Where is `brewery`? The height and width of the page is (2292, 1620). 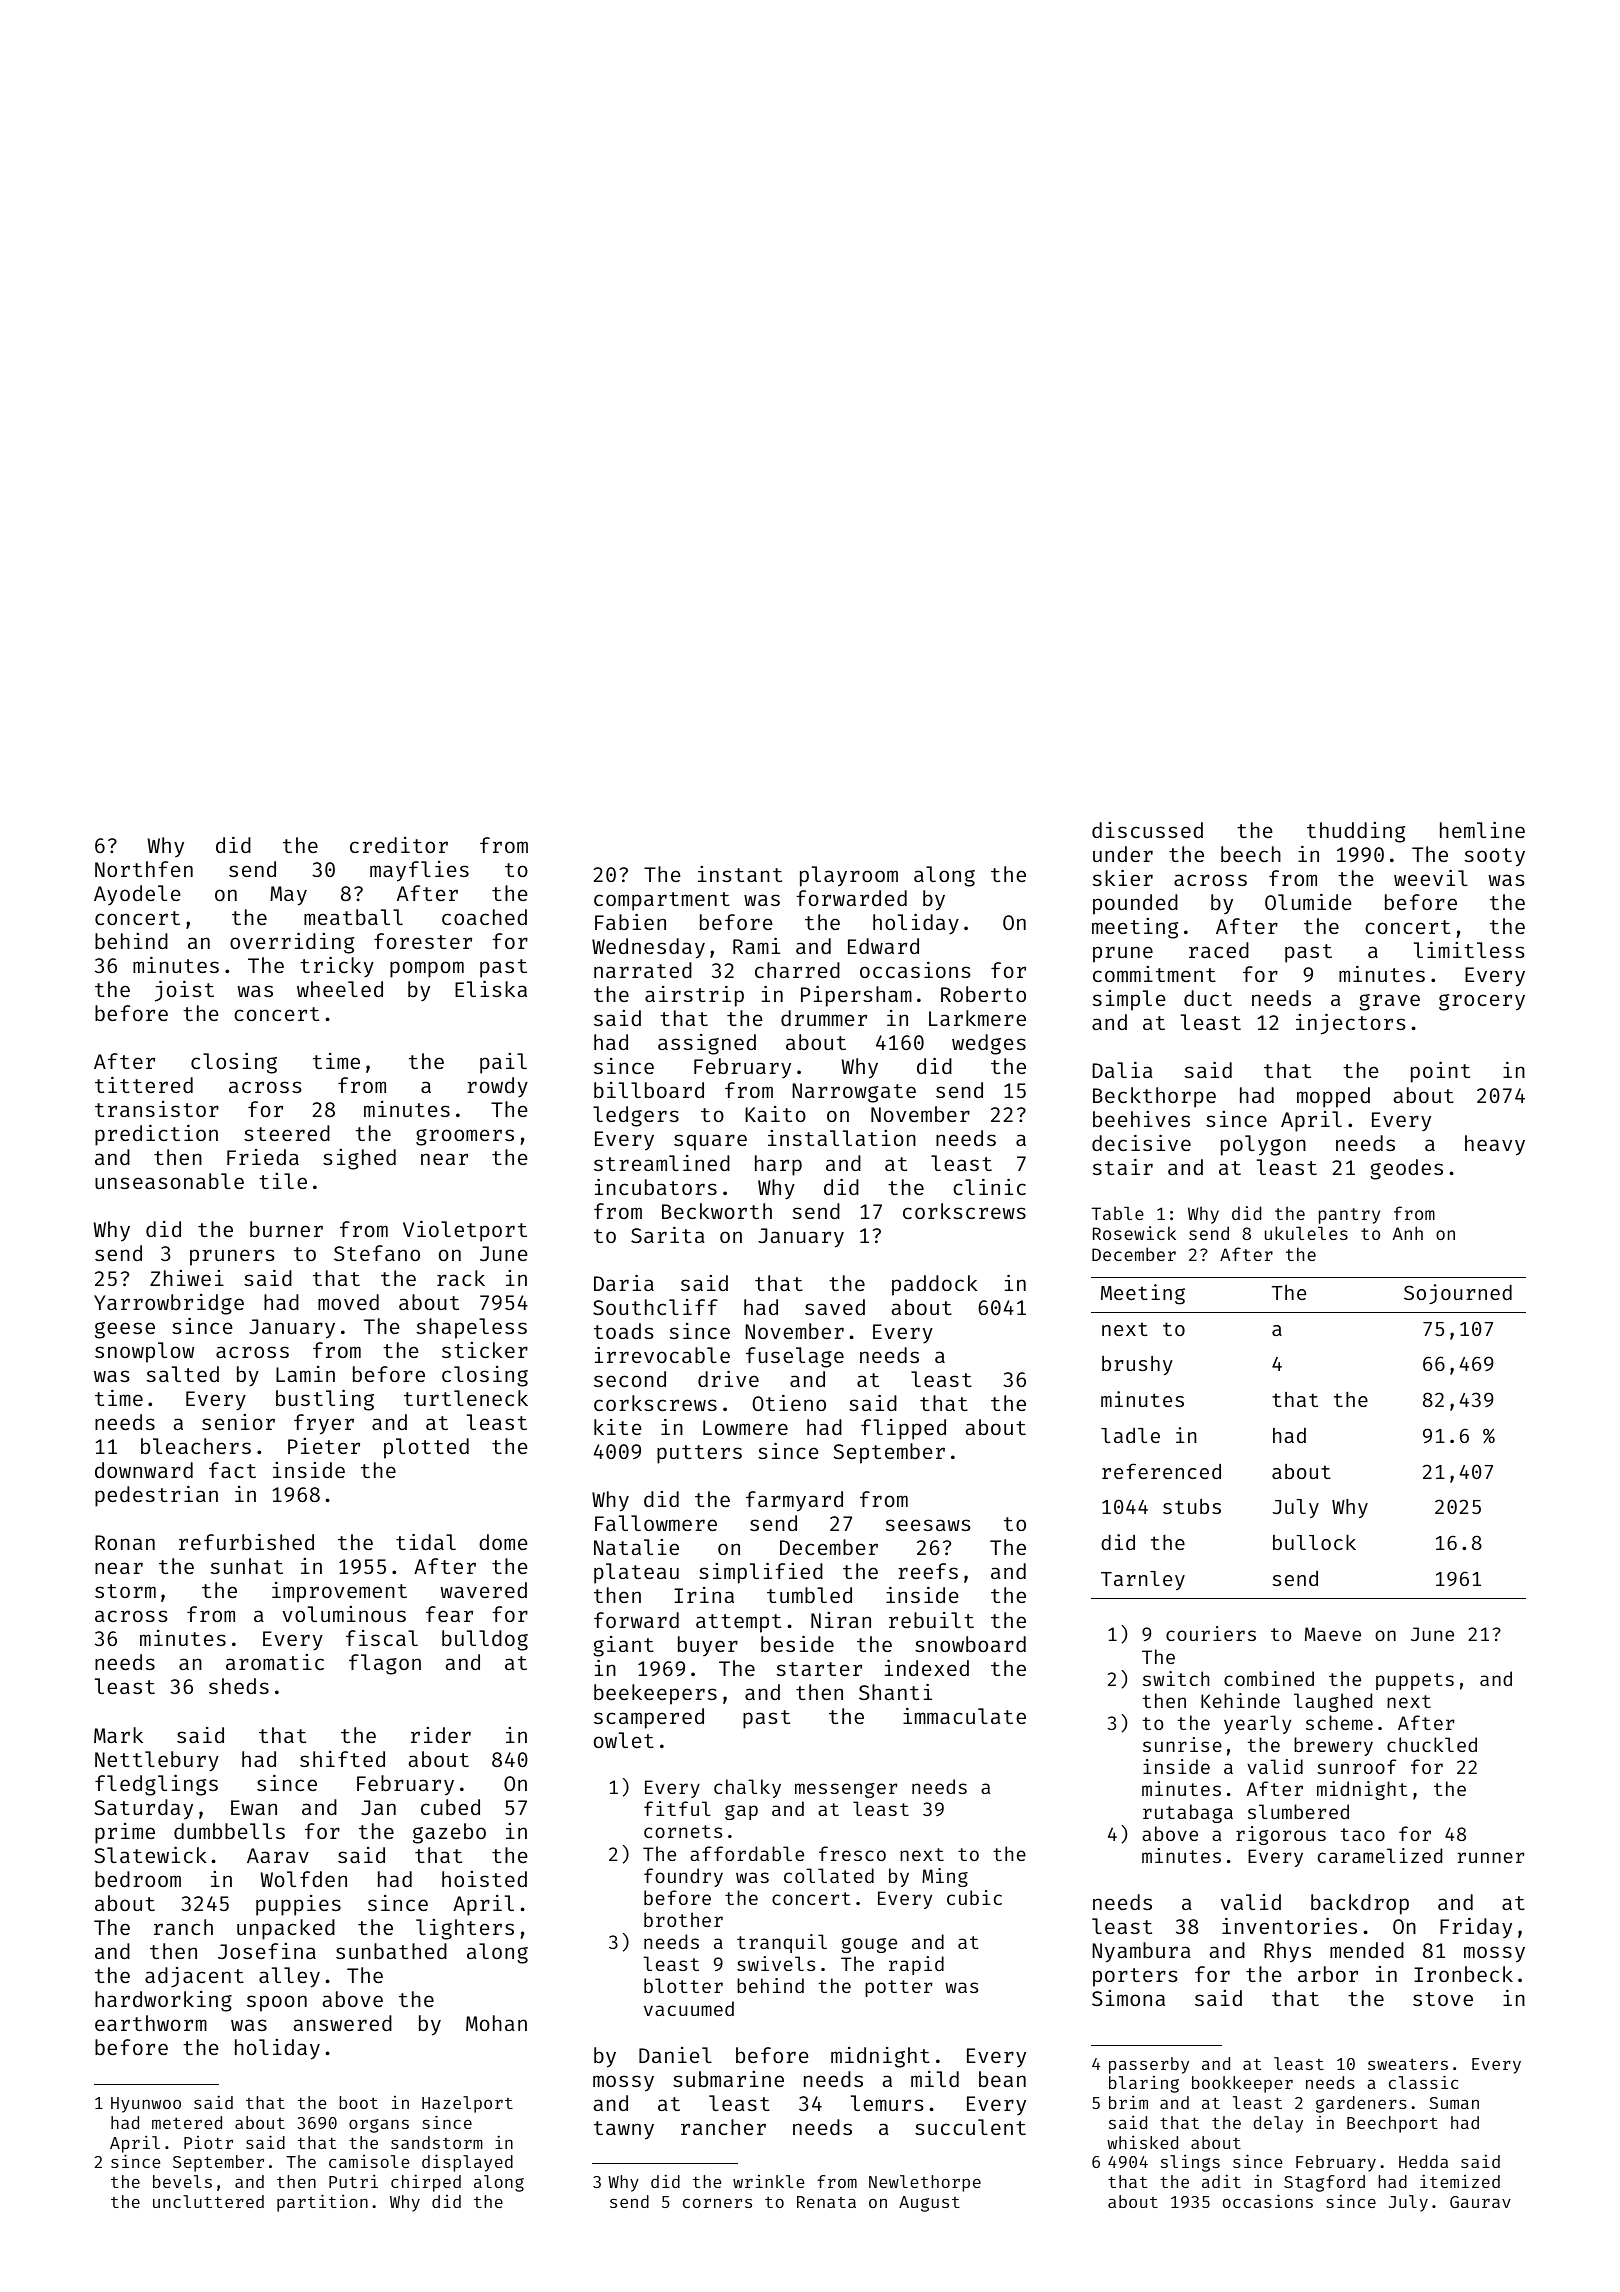 brewery is located at coordinates (1333, 1746).
